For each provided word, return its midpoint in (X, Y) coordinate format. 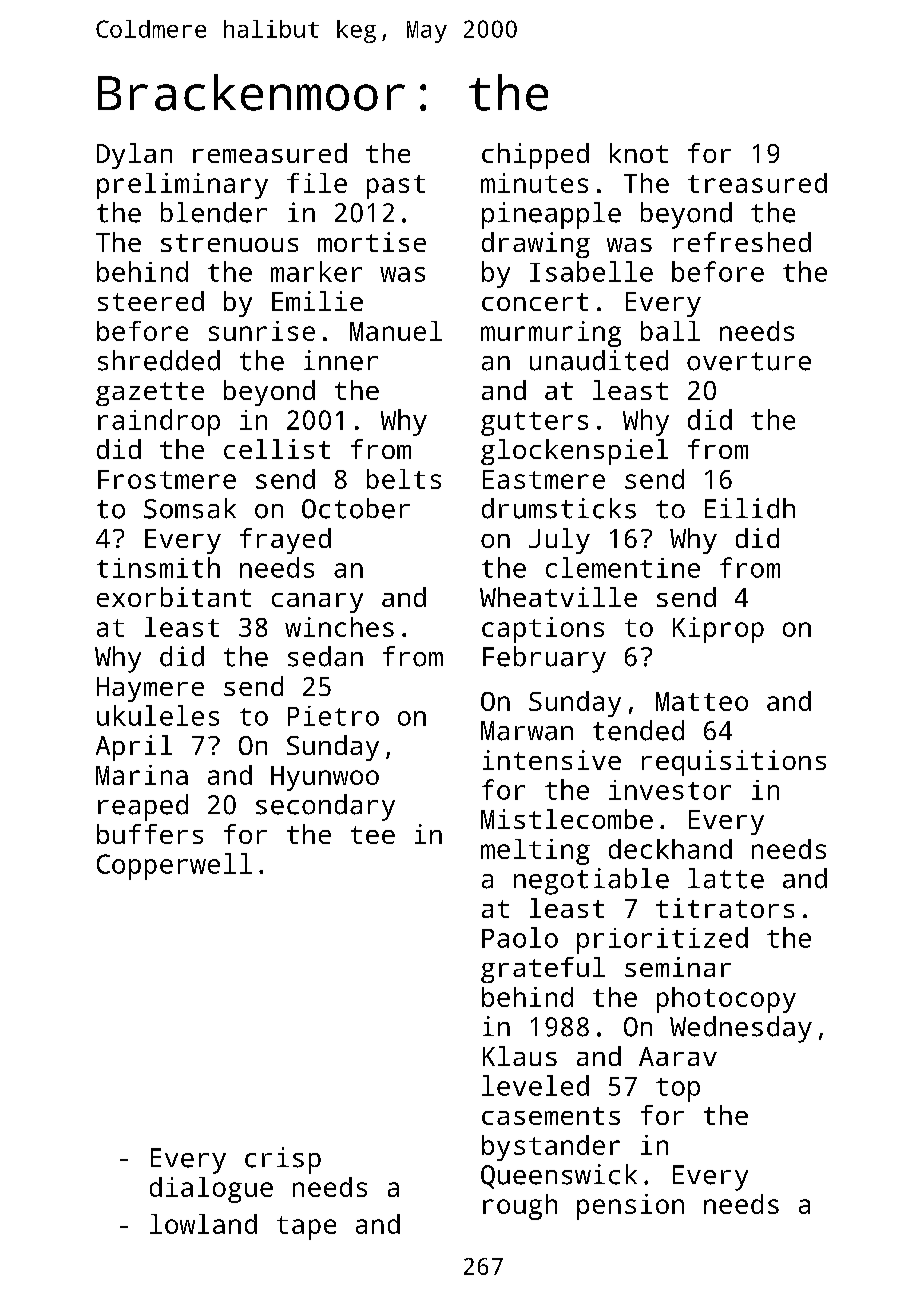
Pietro (333, 716)
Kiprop (718, 630)
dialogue (211, 1190)
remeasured (270, 153)
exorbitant (174, 597)
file (317, 183)
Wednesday (741, 1029)
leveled (535, 1085)
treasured (757, 183)
